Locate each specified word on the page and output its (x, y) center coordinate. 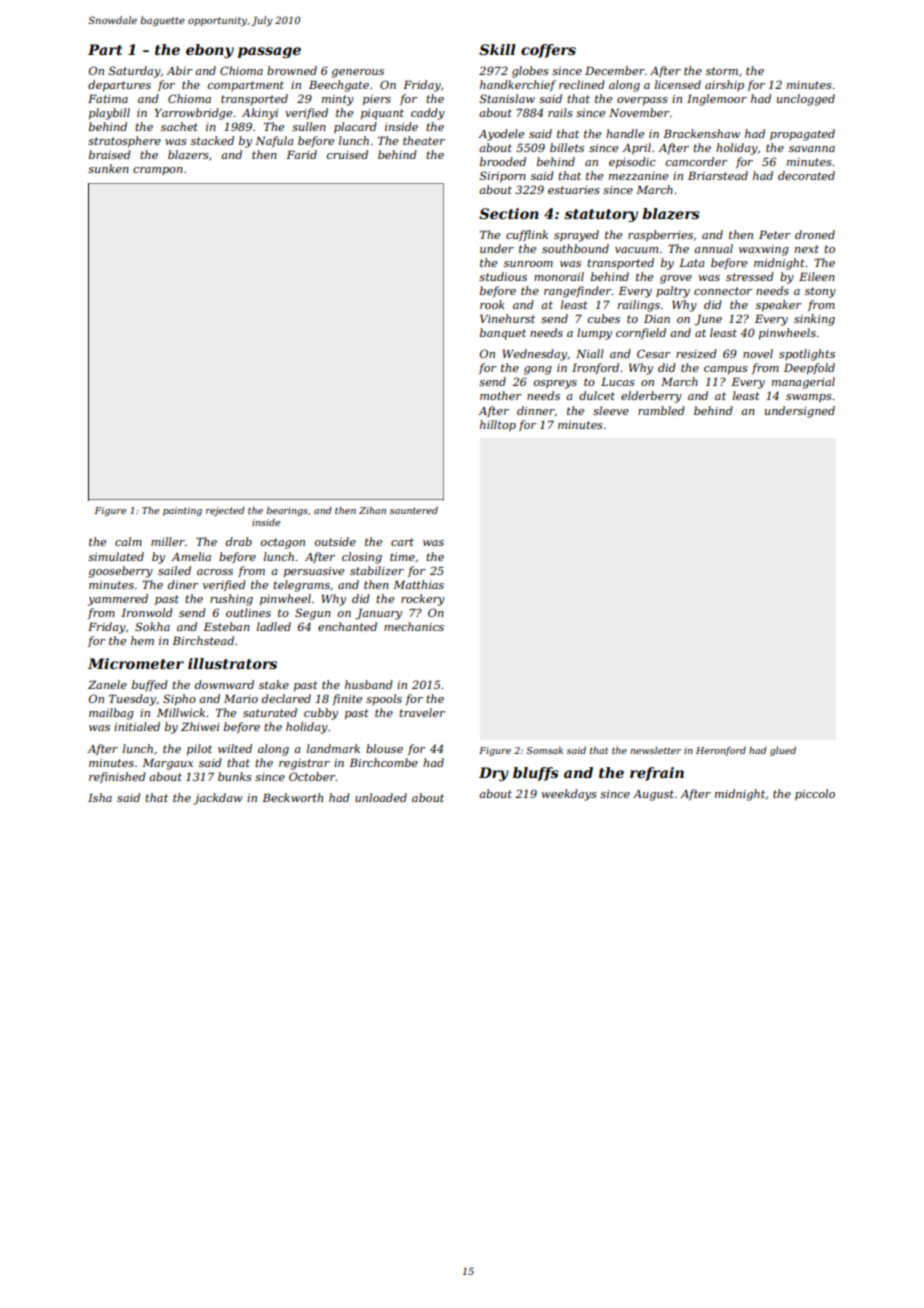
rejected (225, 511)
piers (377, 100)
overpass (642, 101)
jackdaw (218, 799)
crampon (158, 171)
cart (402, 542)
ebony (210, 51)
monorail (559, 276)
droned (815, 234)
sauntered (414, 510)
